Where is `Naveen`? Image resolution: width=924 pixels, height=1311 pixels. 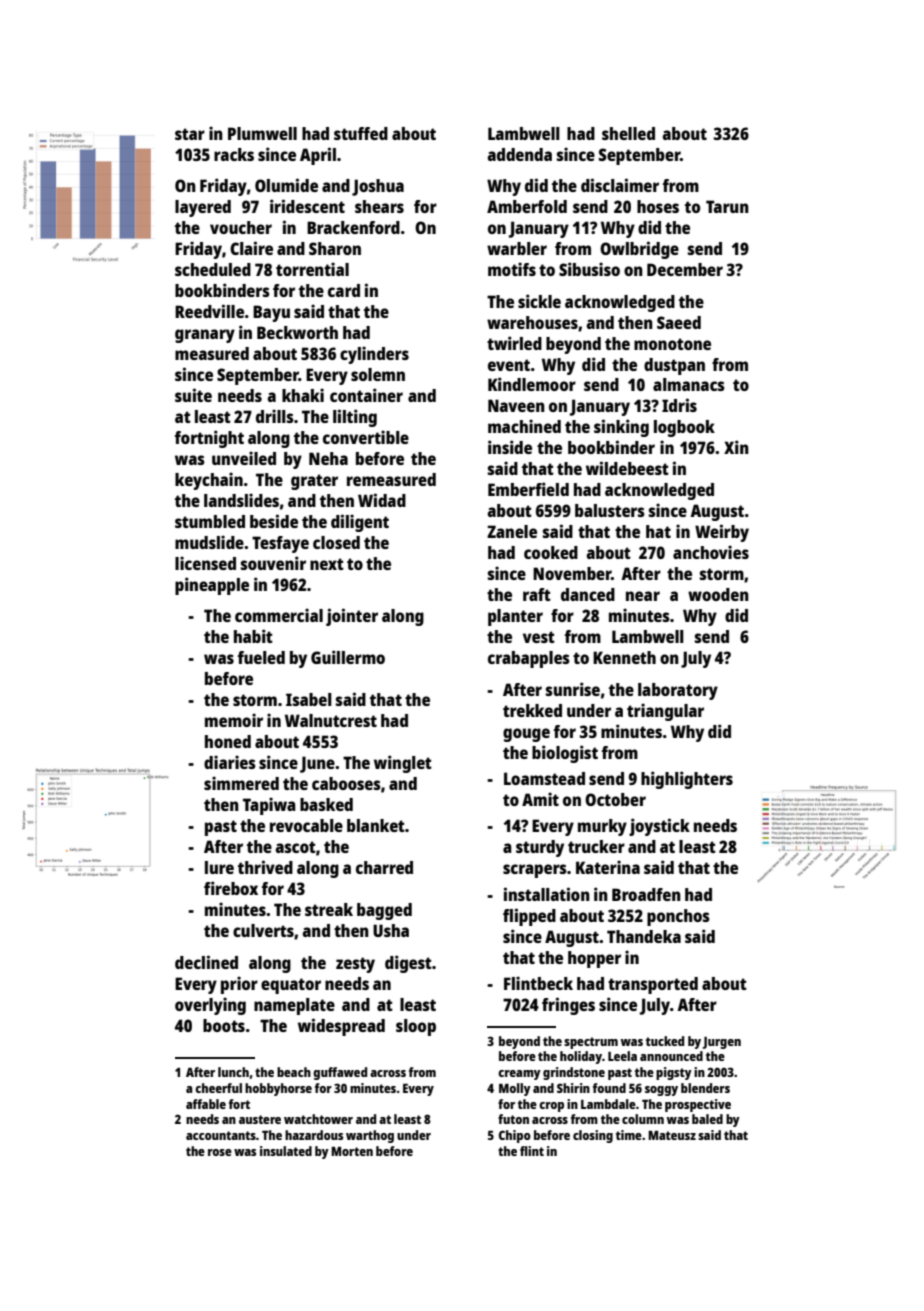 Naveen is located at coordinates (516, 405).
